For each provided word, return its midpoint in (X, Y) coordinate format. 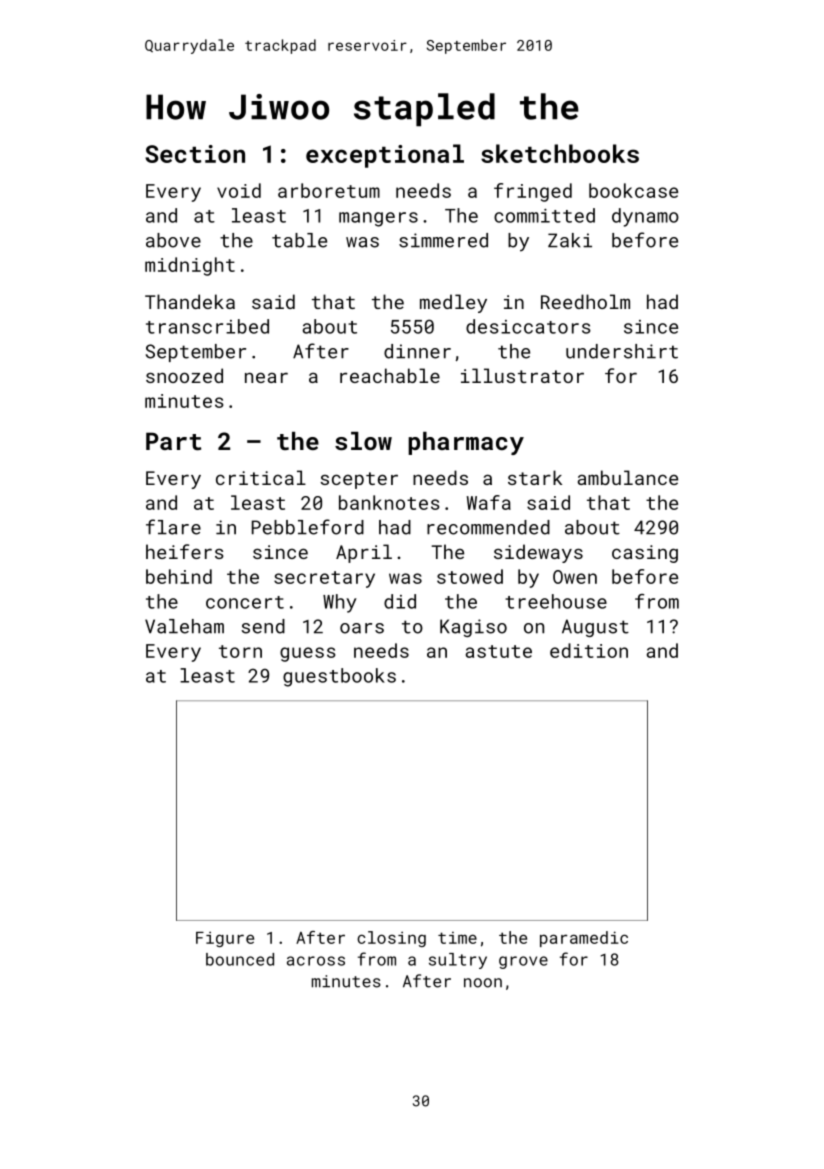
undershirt (622, 351)
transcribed (207, 326)
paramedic (584, 939)
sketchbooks (560, 153)
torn (240, 651)
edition (589, 650)
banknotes (389, 502)
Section (195, 154)
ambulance (628, 477)
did (400, 601)
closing (391, 939)
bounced (240, 959)
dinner (417, 351)
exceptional (385, 156)
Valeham (184, 626)
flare (173, 527)
